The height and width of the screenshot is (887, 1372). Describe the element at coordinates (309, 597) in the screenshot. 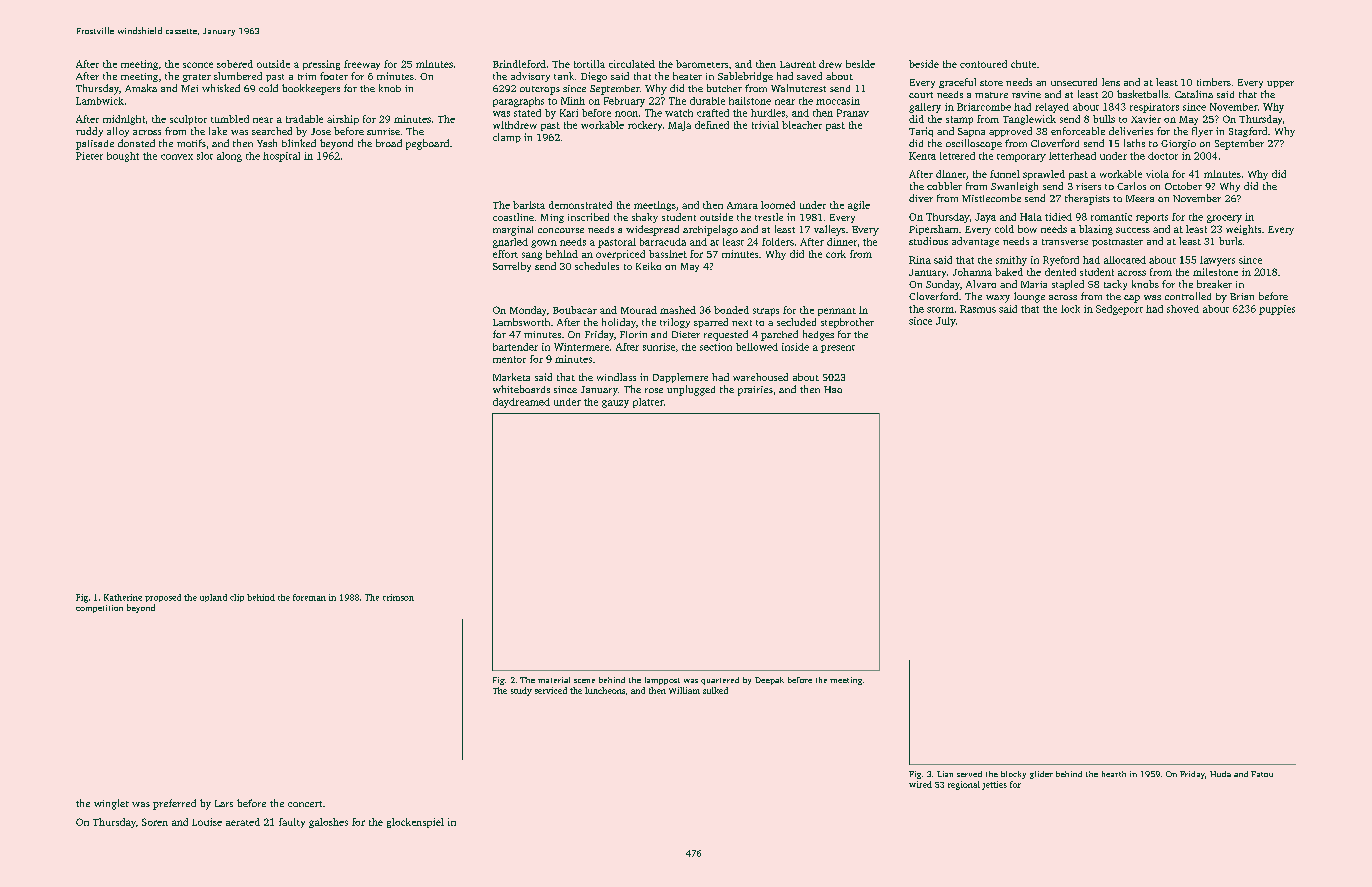

I see `foreman` at that location.
